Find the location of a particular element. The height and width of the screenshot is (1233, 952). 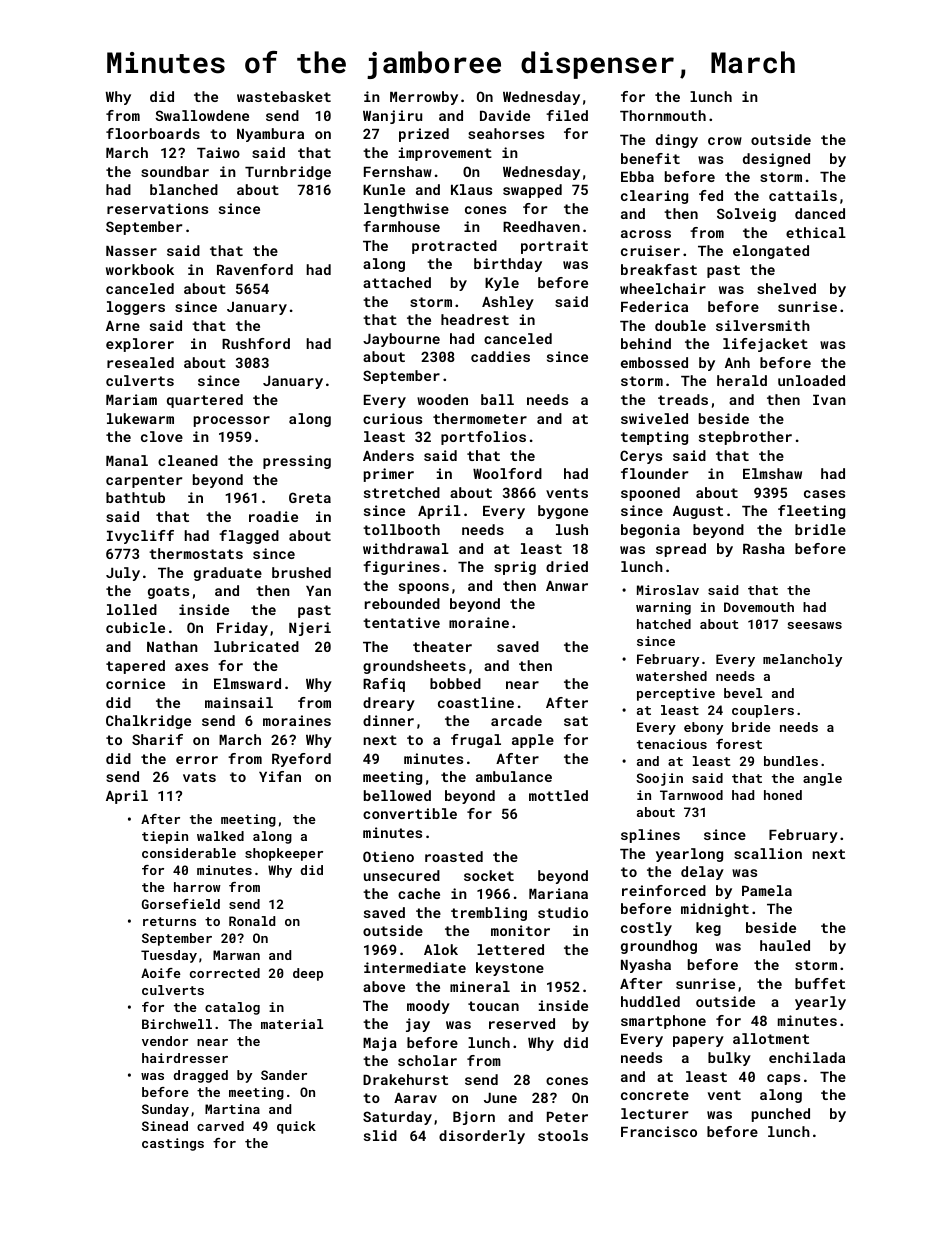

Thornmouth is located at coordinates (663, 115).
